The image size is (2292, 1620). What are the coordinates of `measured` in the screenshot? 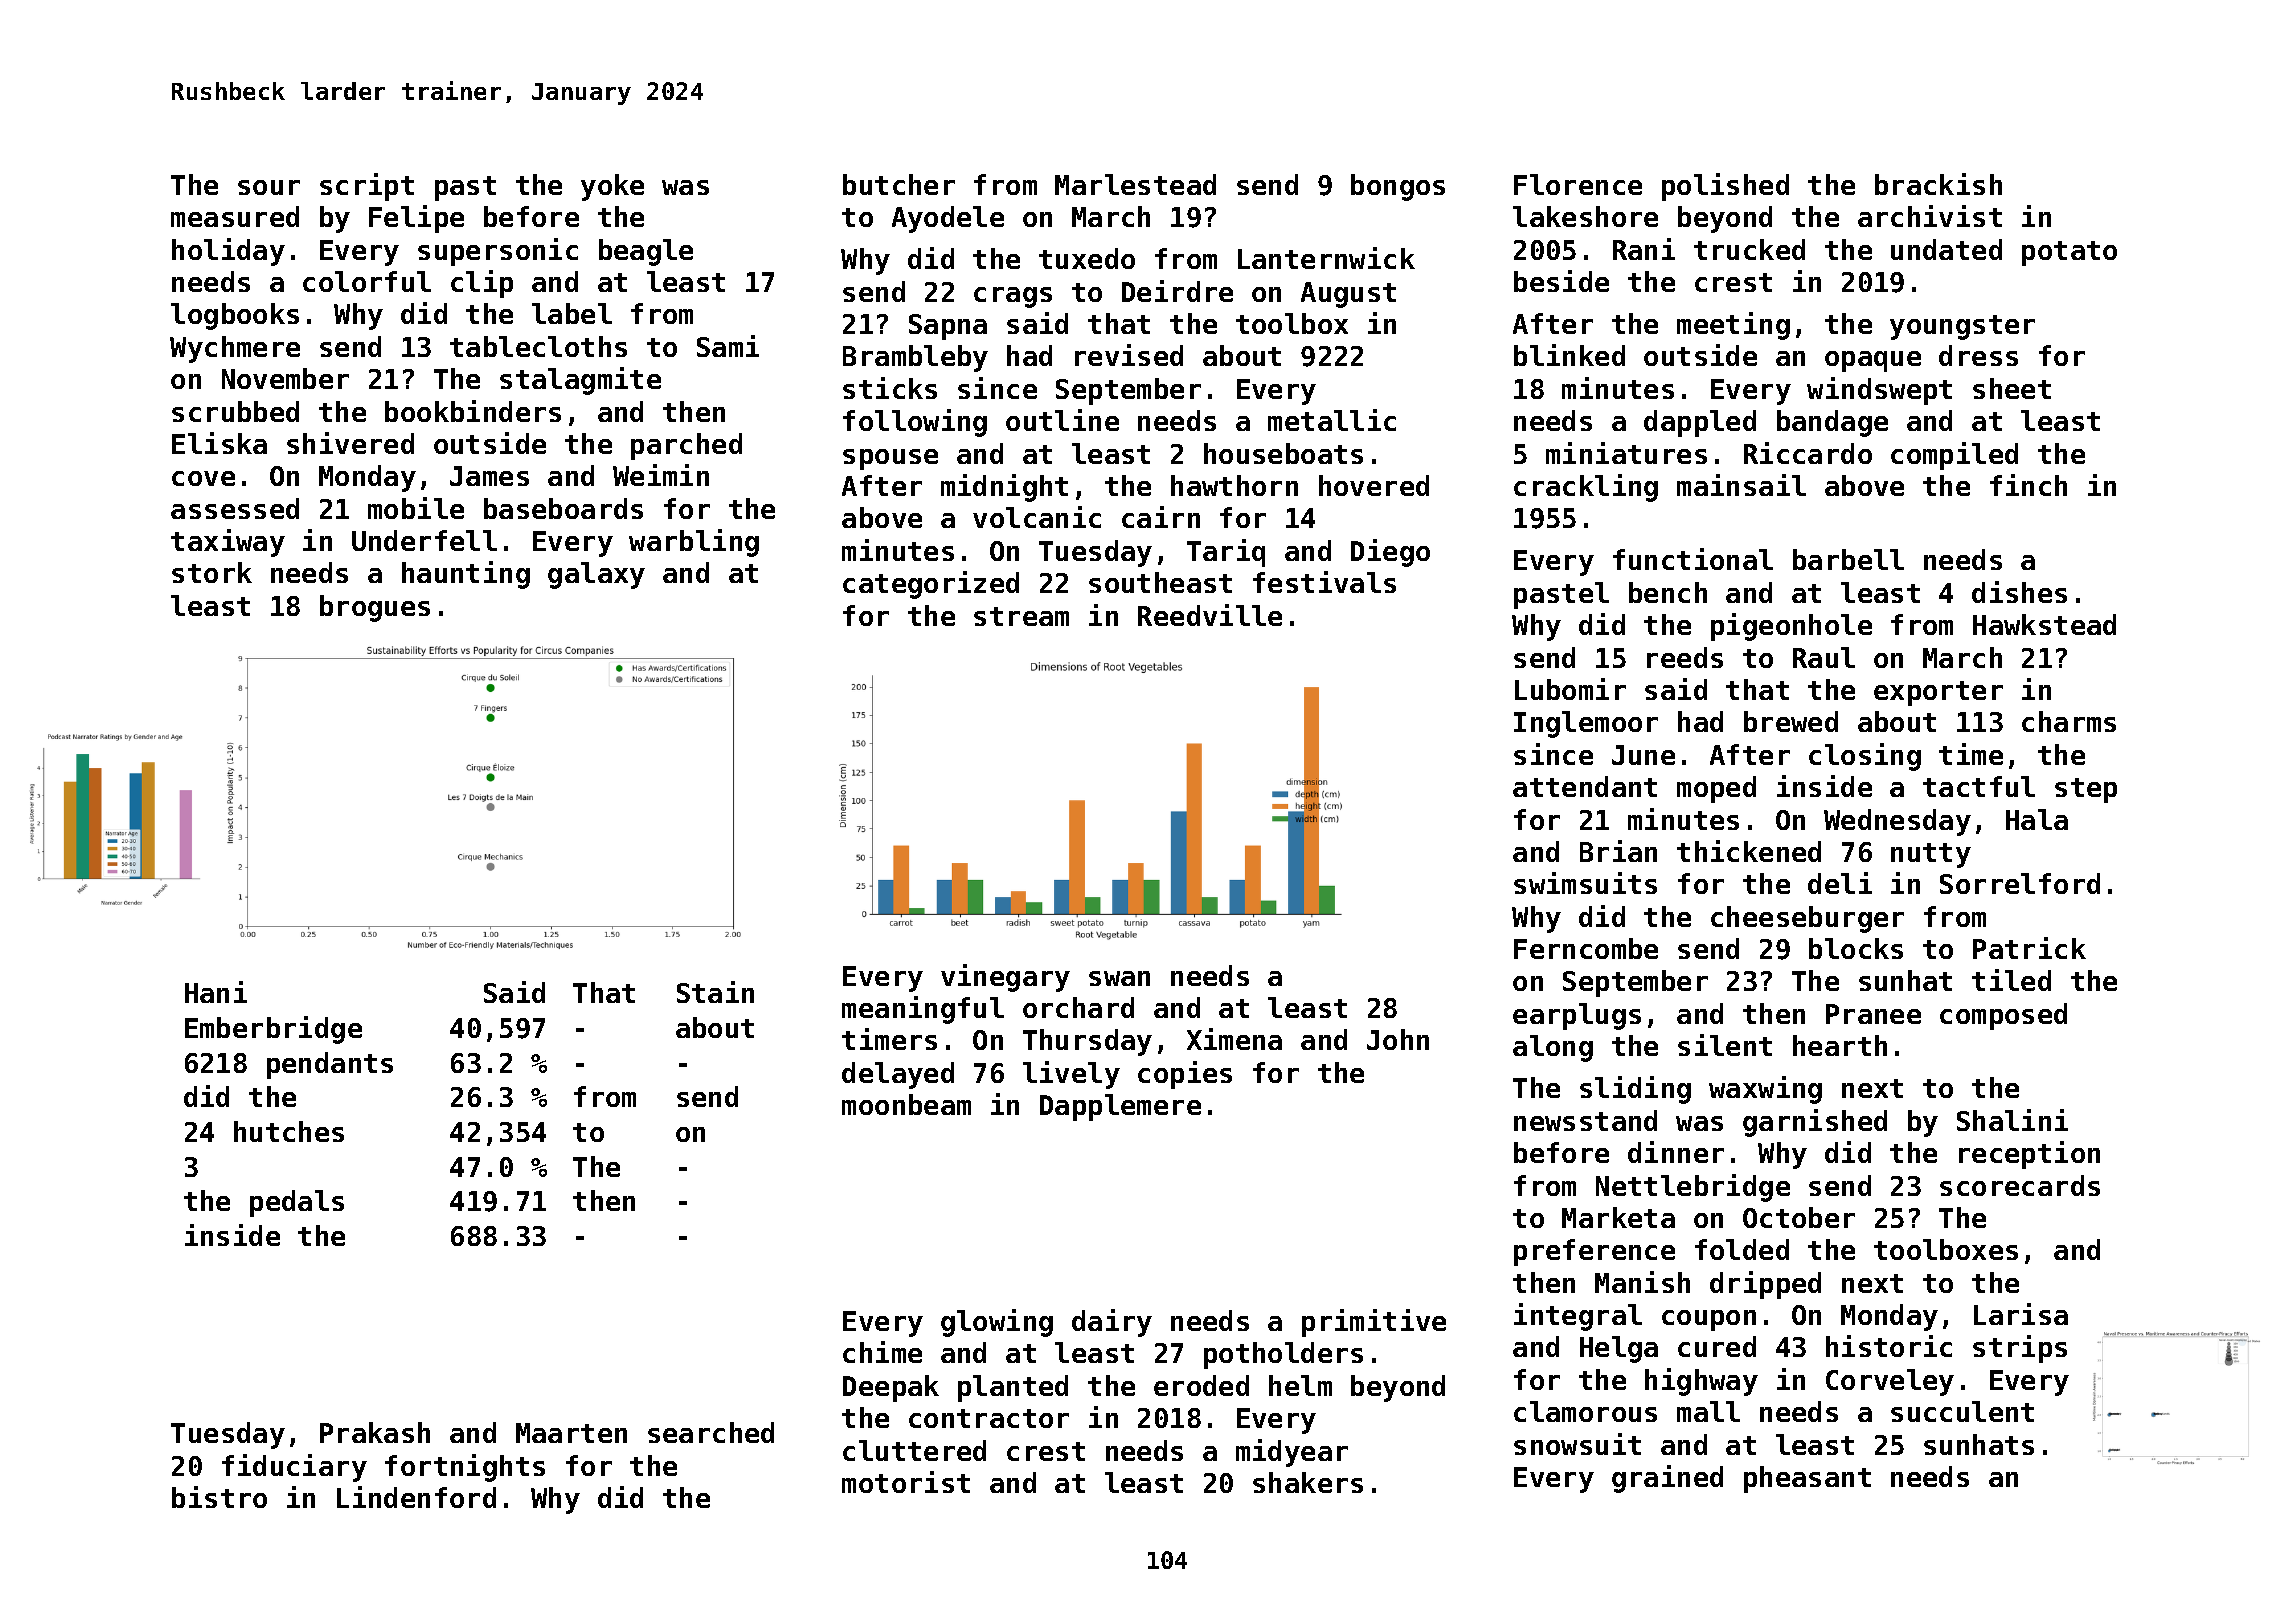 It's located at (235, 216).
